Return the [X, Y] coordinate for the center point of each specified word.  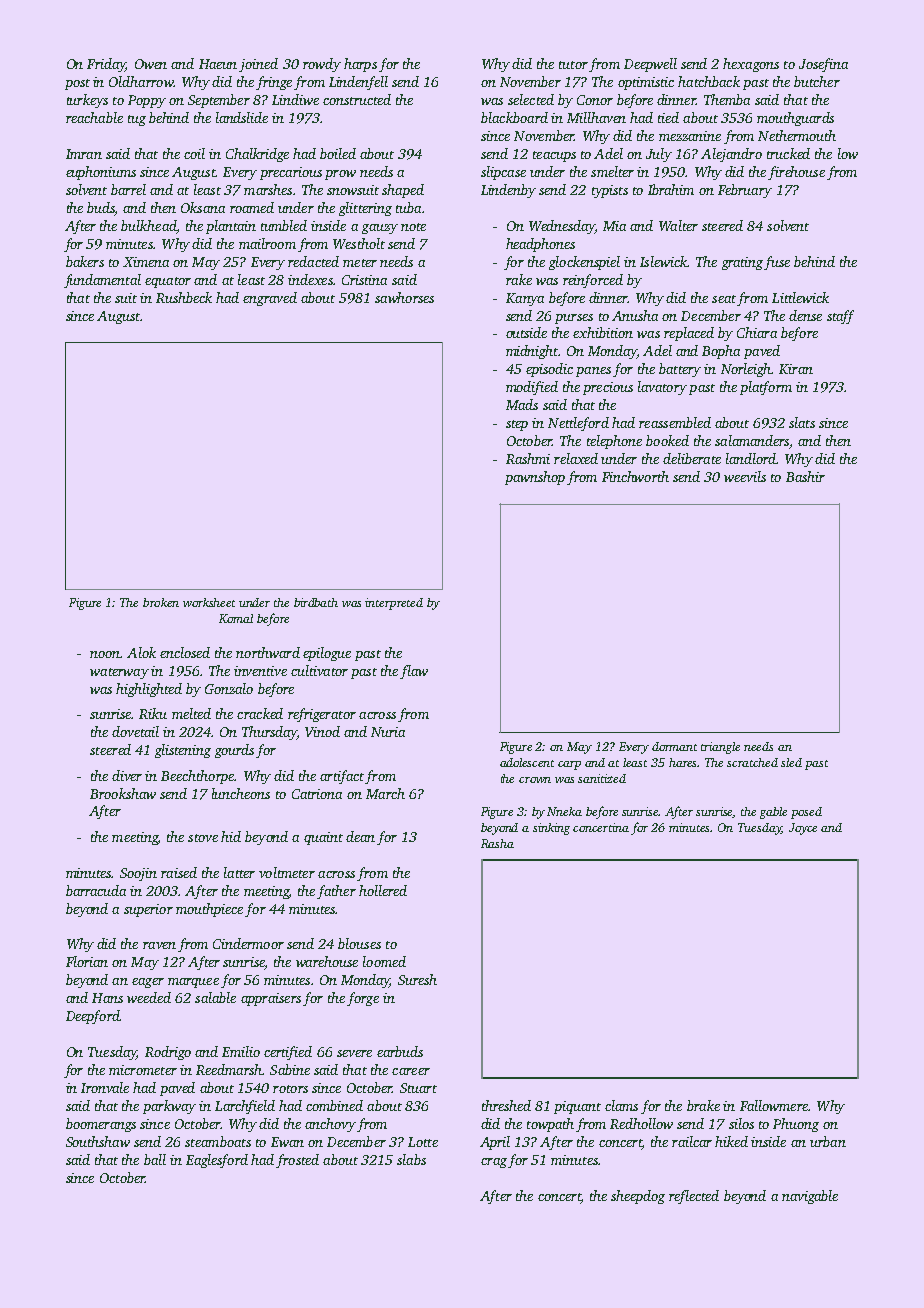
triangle [720, 748]
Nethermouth [797, 135]
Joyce [803, 829]
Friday [106, 65]
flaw [414, 672]
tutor [573, 65]
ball [155, 1159]
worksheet [209, 602]
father [336, 892]
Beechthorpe [197, 777]
